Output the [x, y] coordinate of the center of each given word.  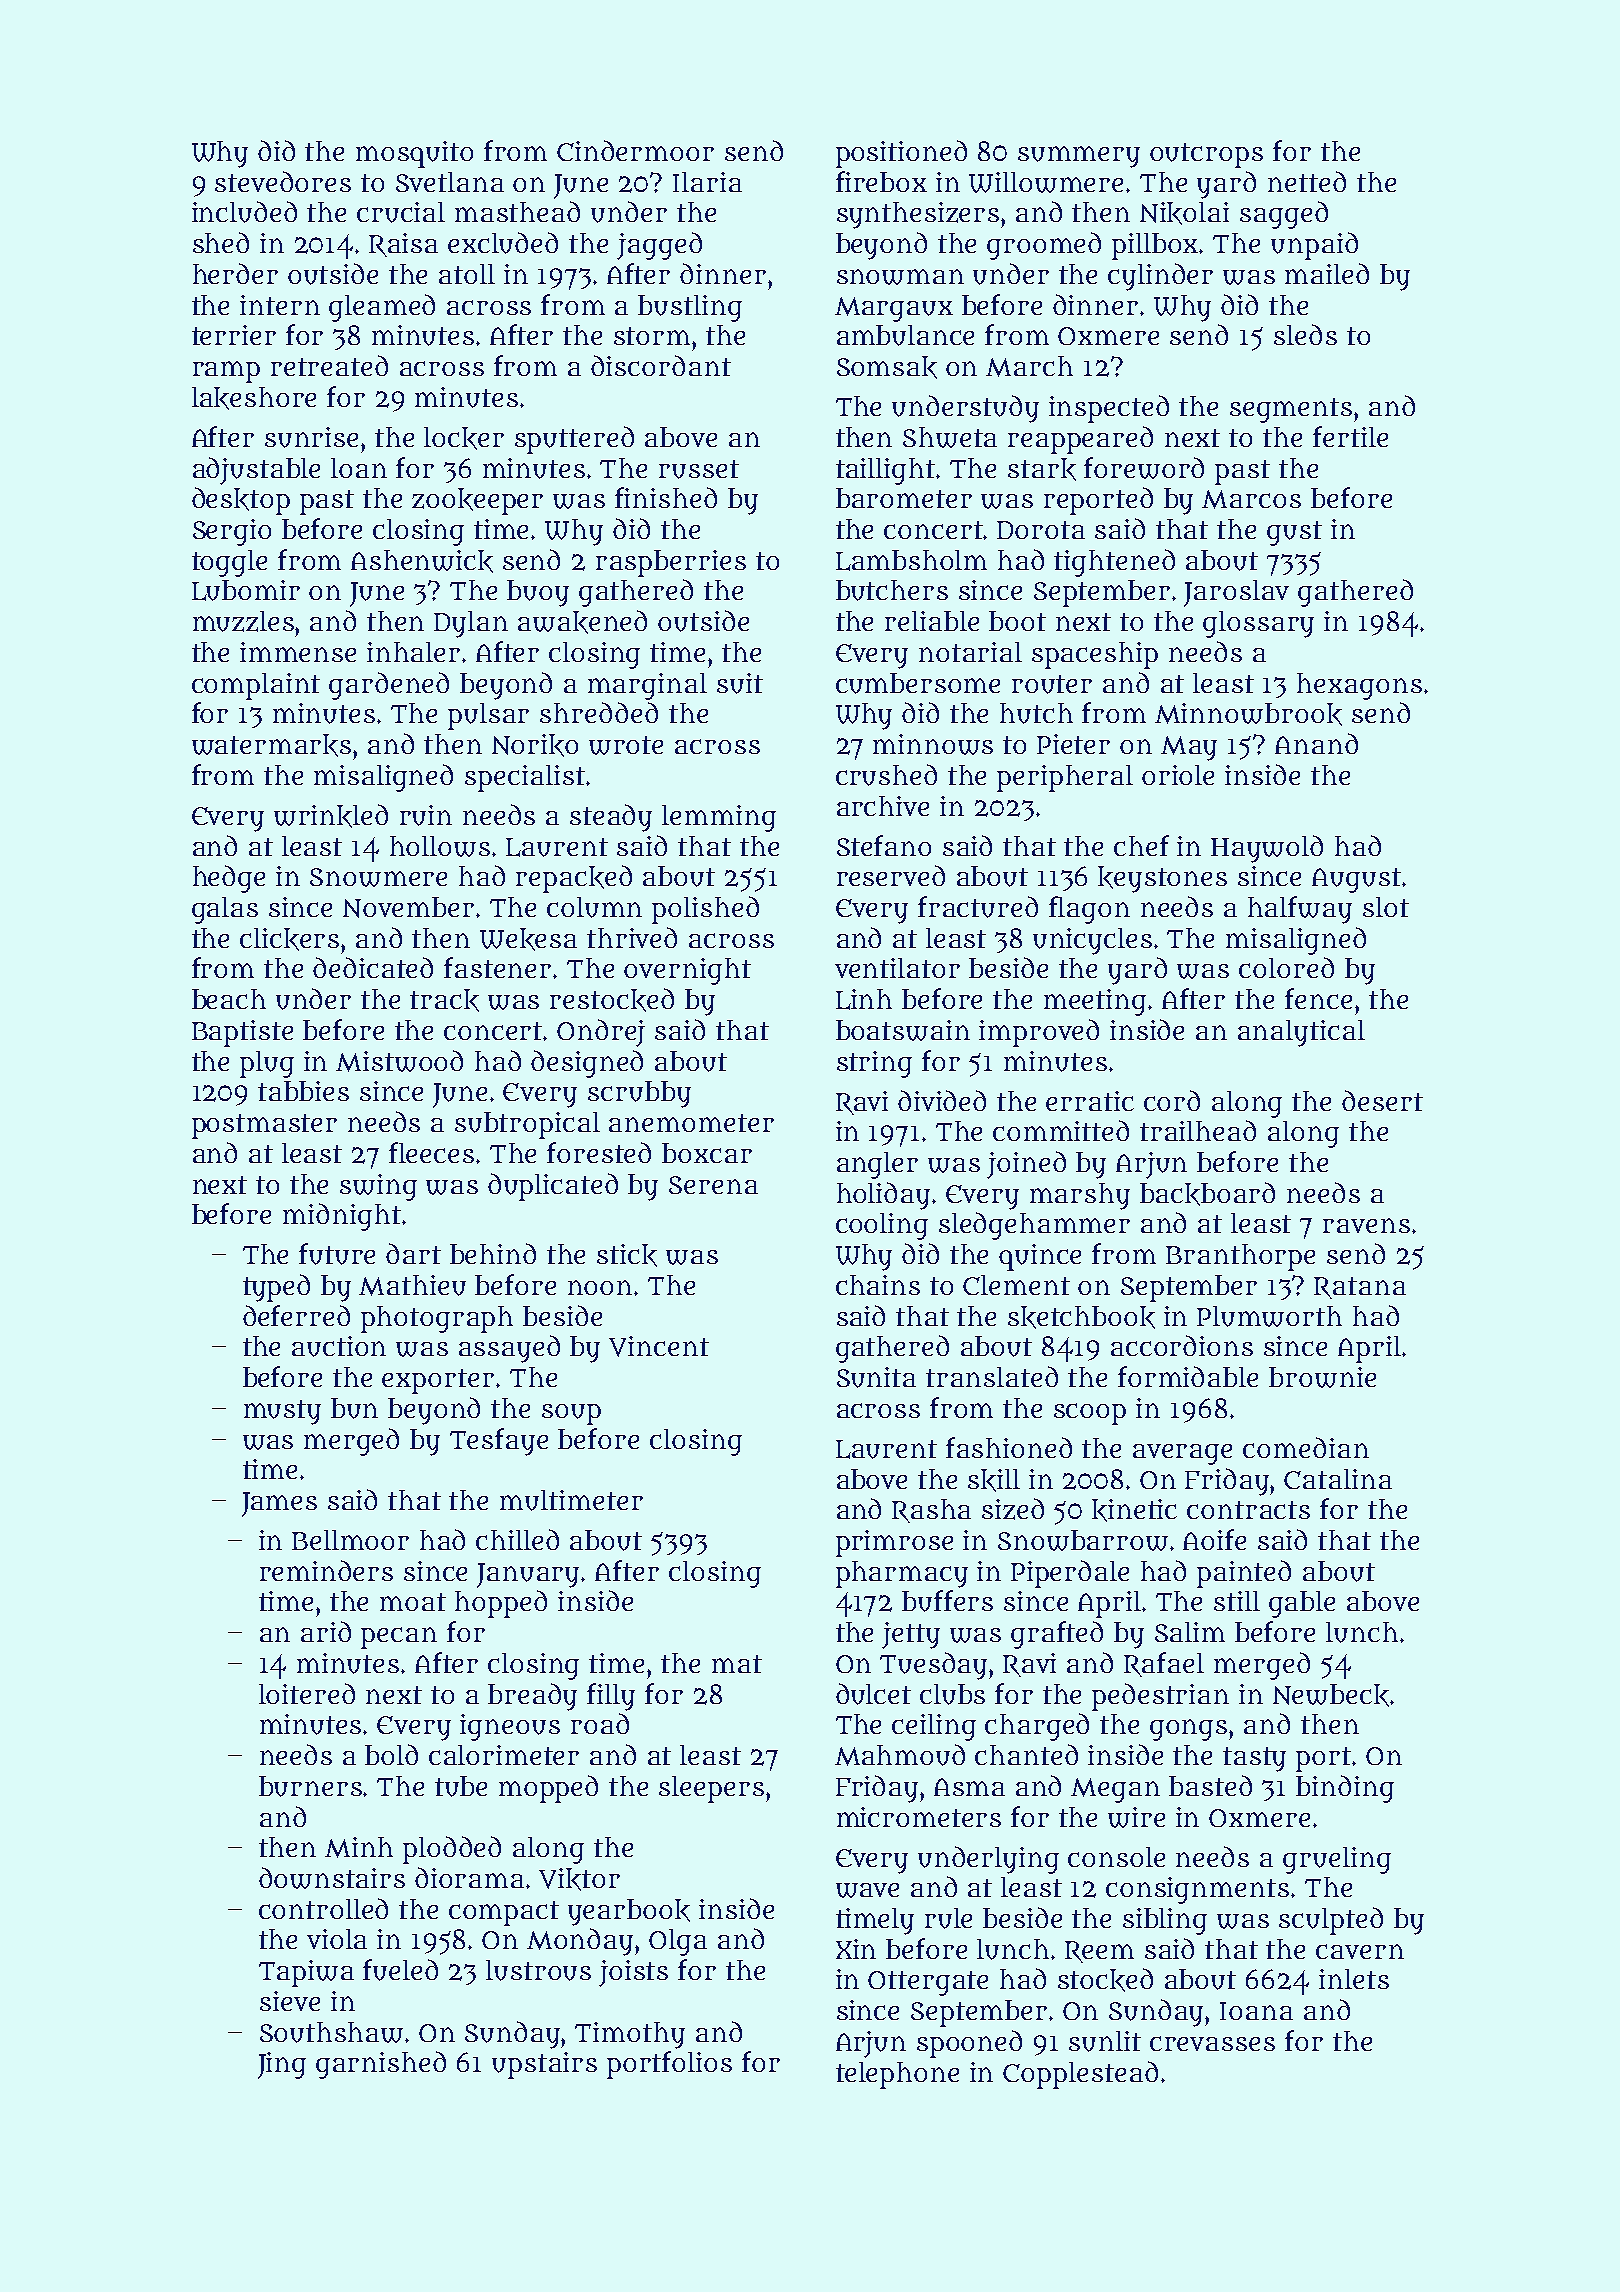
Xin [856, 1949]
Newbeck [1331, 1695]
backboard [1207, 1194]
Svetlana [450, 182]
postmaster [264, 1126]
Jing [282, 2065]
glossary [1258, 624]
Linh [864, 999]
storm [652, 336]
